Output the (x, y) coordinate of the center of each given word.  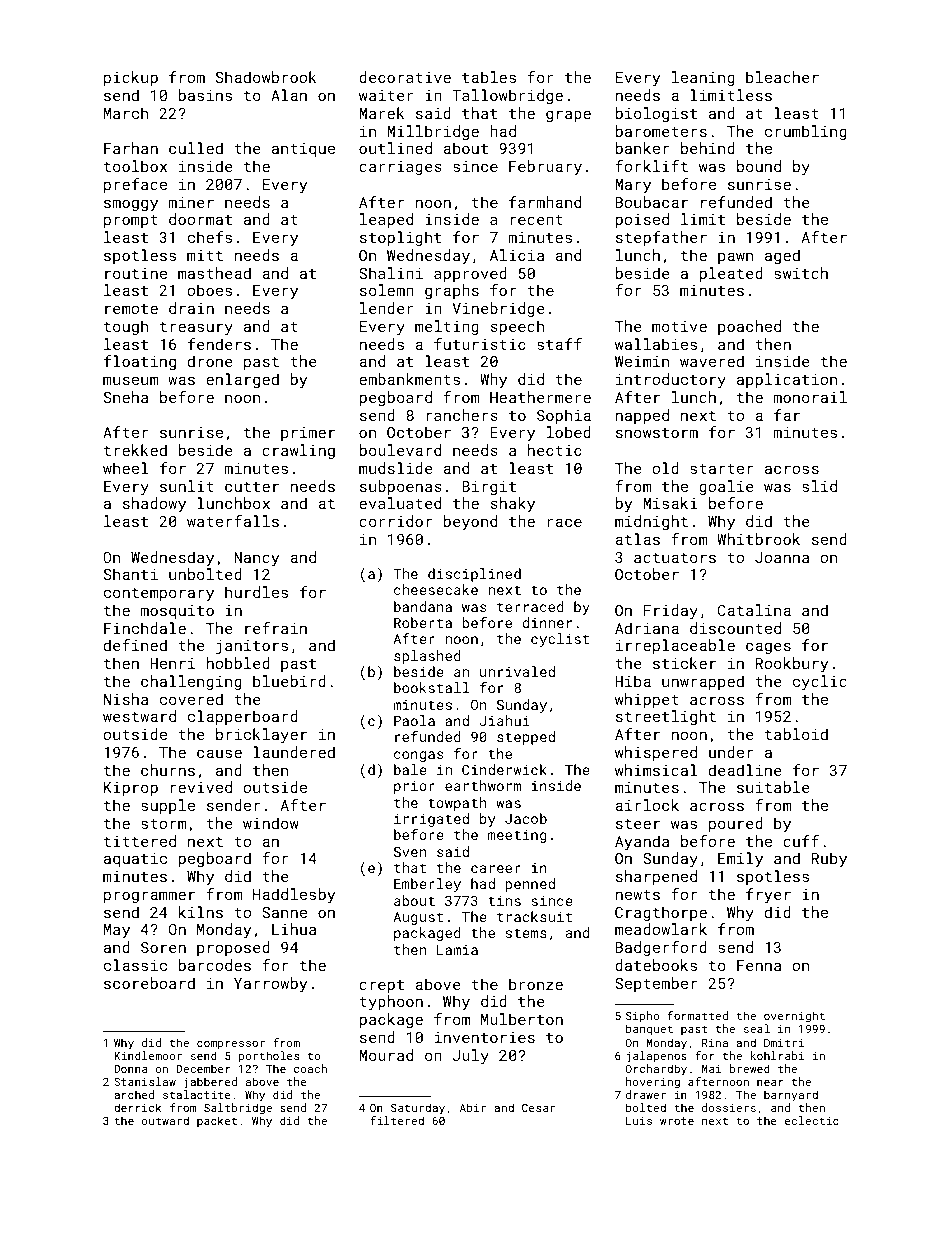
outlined (395, 148)
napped (642, 416)
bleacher (782, 77)
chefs (210, 237)
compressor (231, 1045)
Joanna (782, 557)
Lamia (457, 950)
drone (210, 361)
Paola (414, 720)
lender (387, 308)
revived (201, 787)
